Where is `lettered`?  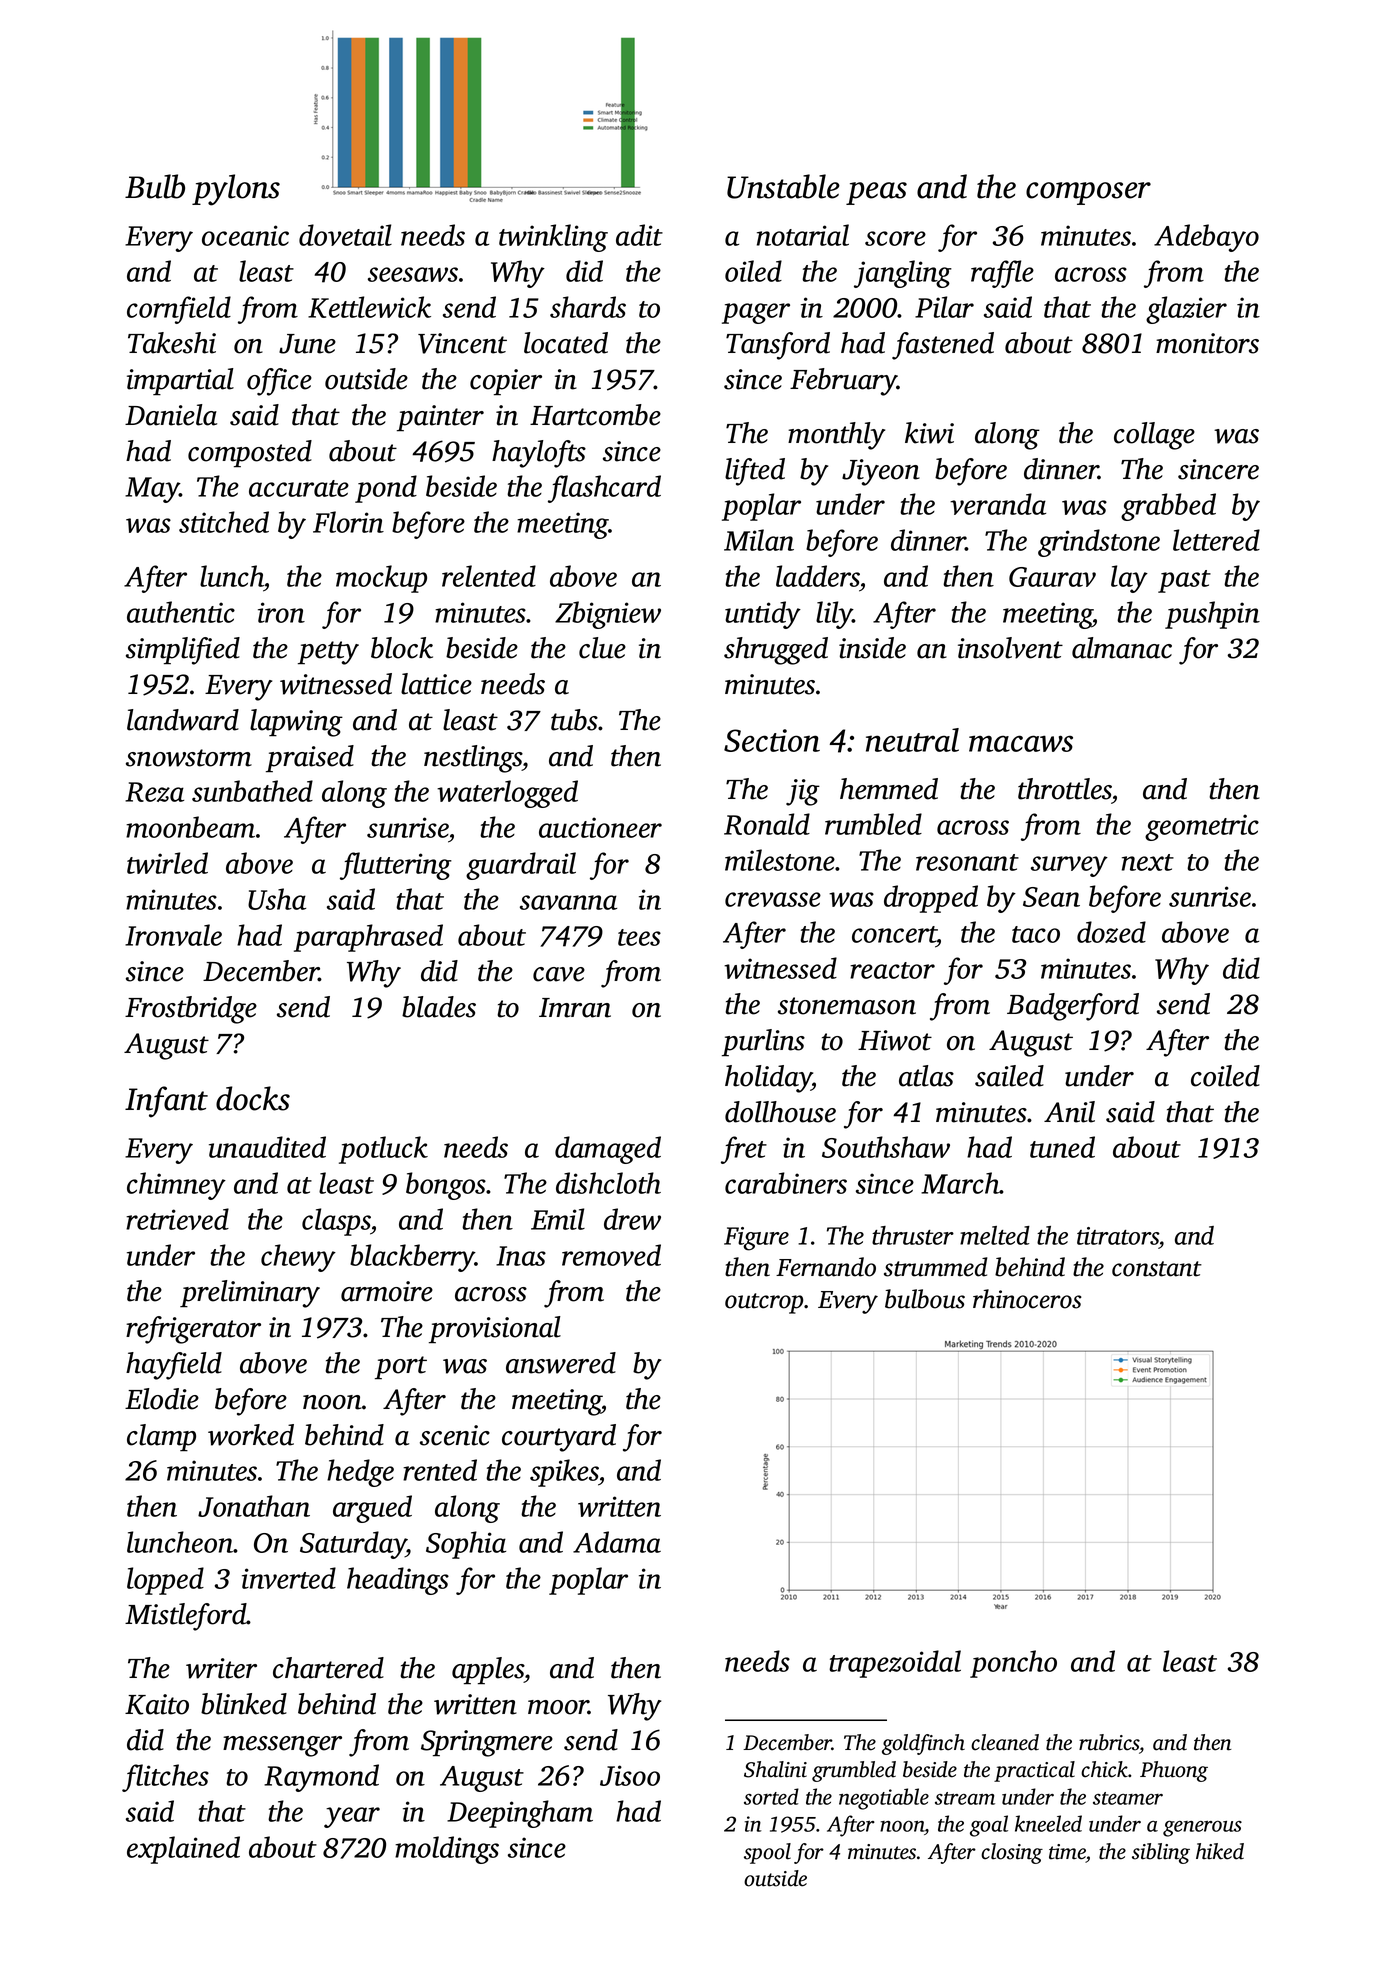 lettered is located at coordinates (1216, 540).
